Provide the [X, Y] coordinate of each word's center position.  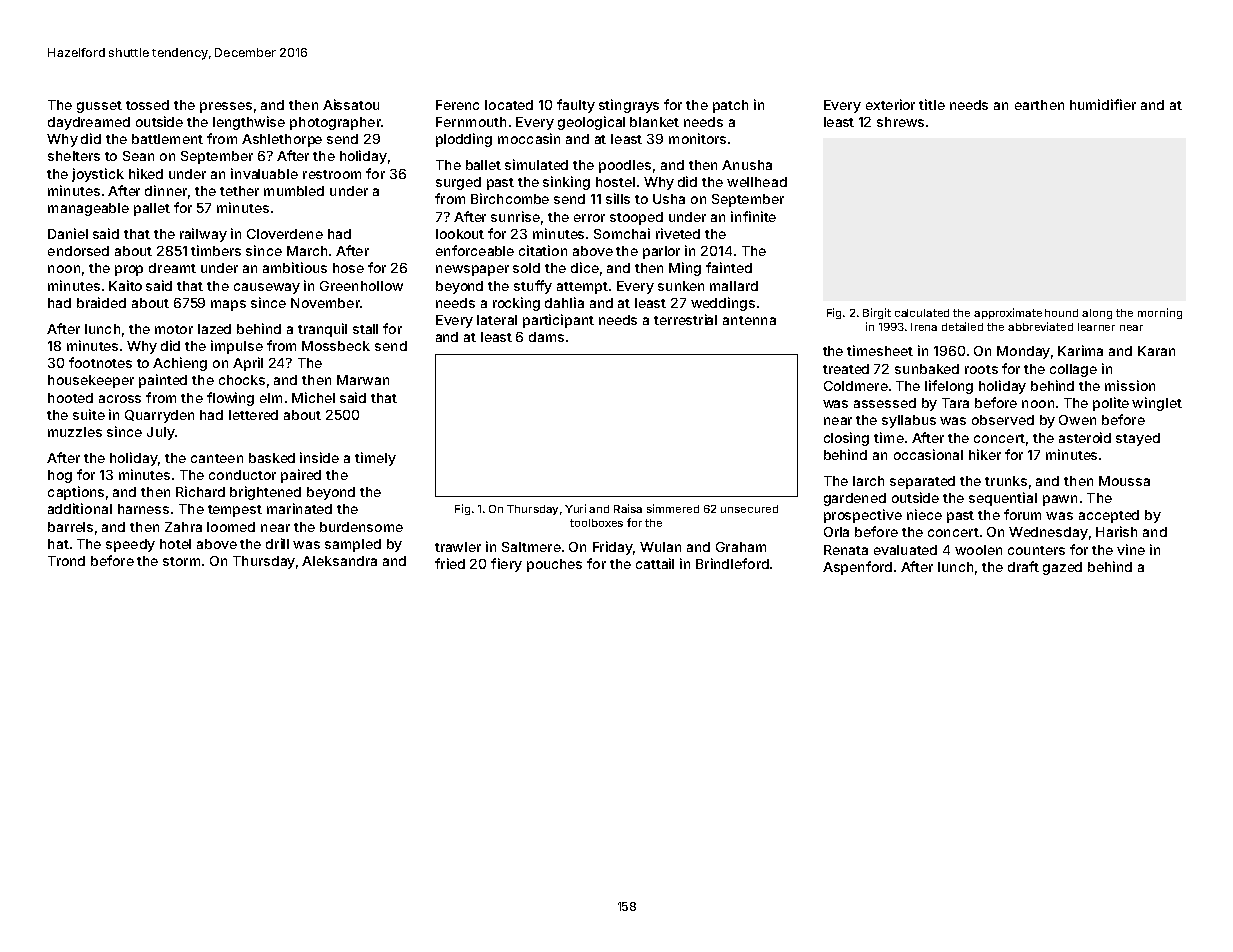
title [932, 104]
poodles [625, 166]
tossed [147, 105]
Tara [955, 403]
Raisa [628, 508]
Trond [66, 561]
